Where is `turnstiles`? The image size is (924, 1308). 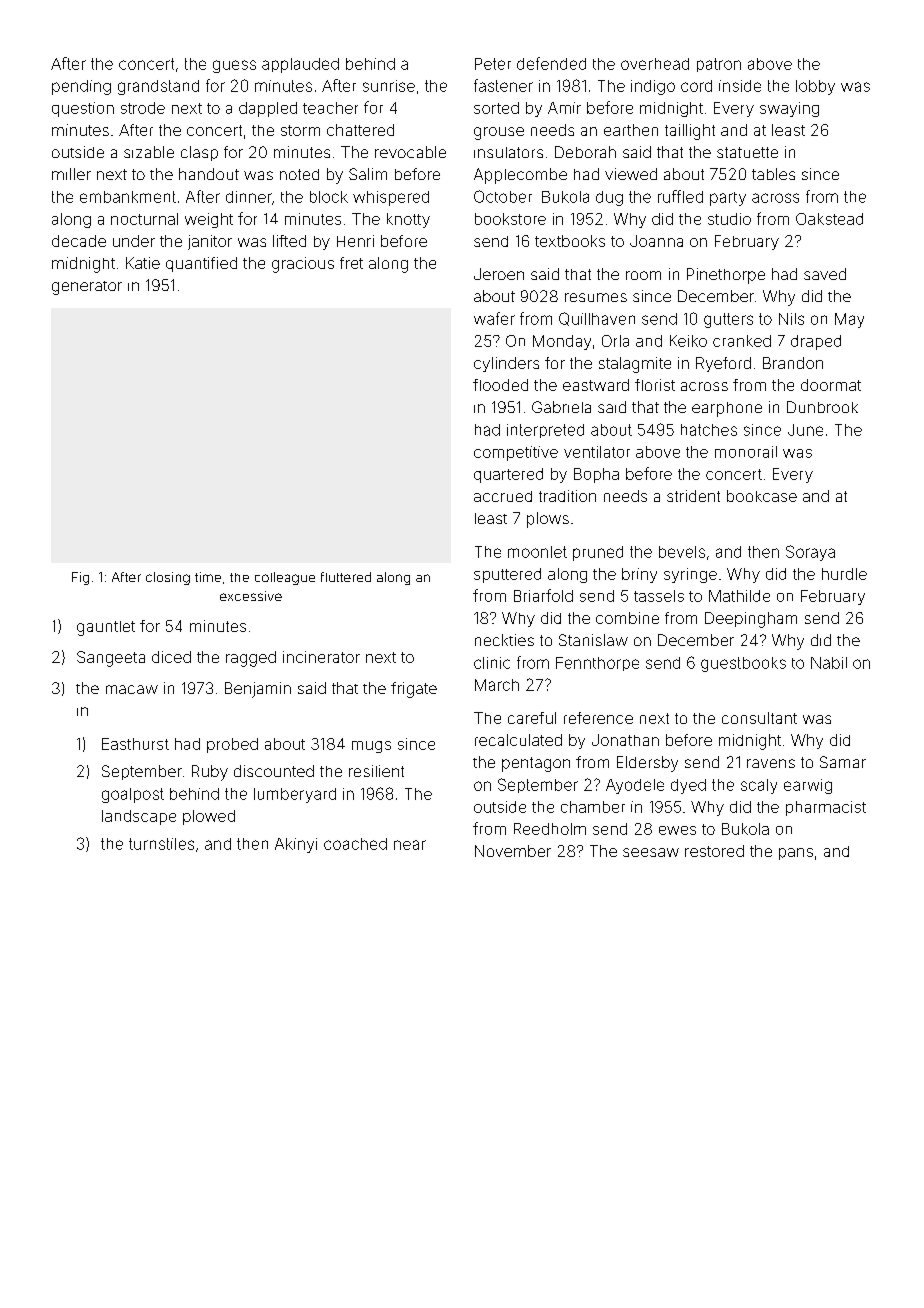 turnstiles is located at coordinates (161, 844).
